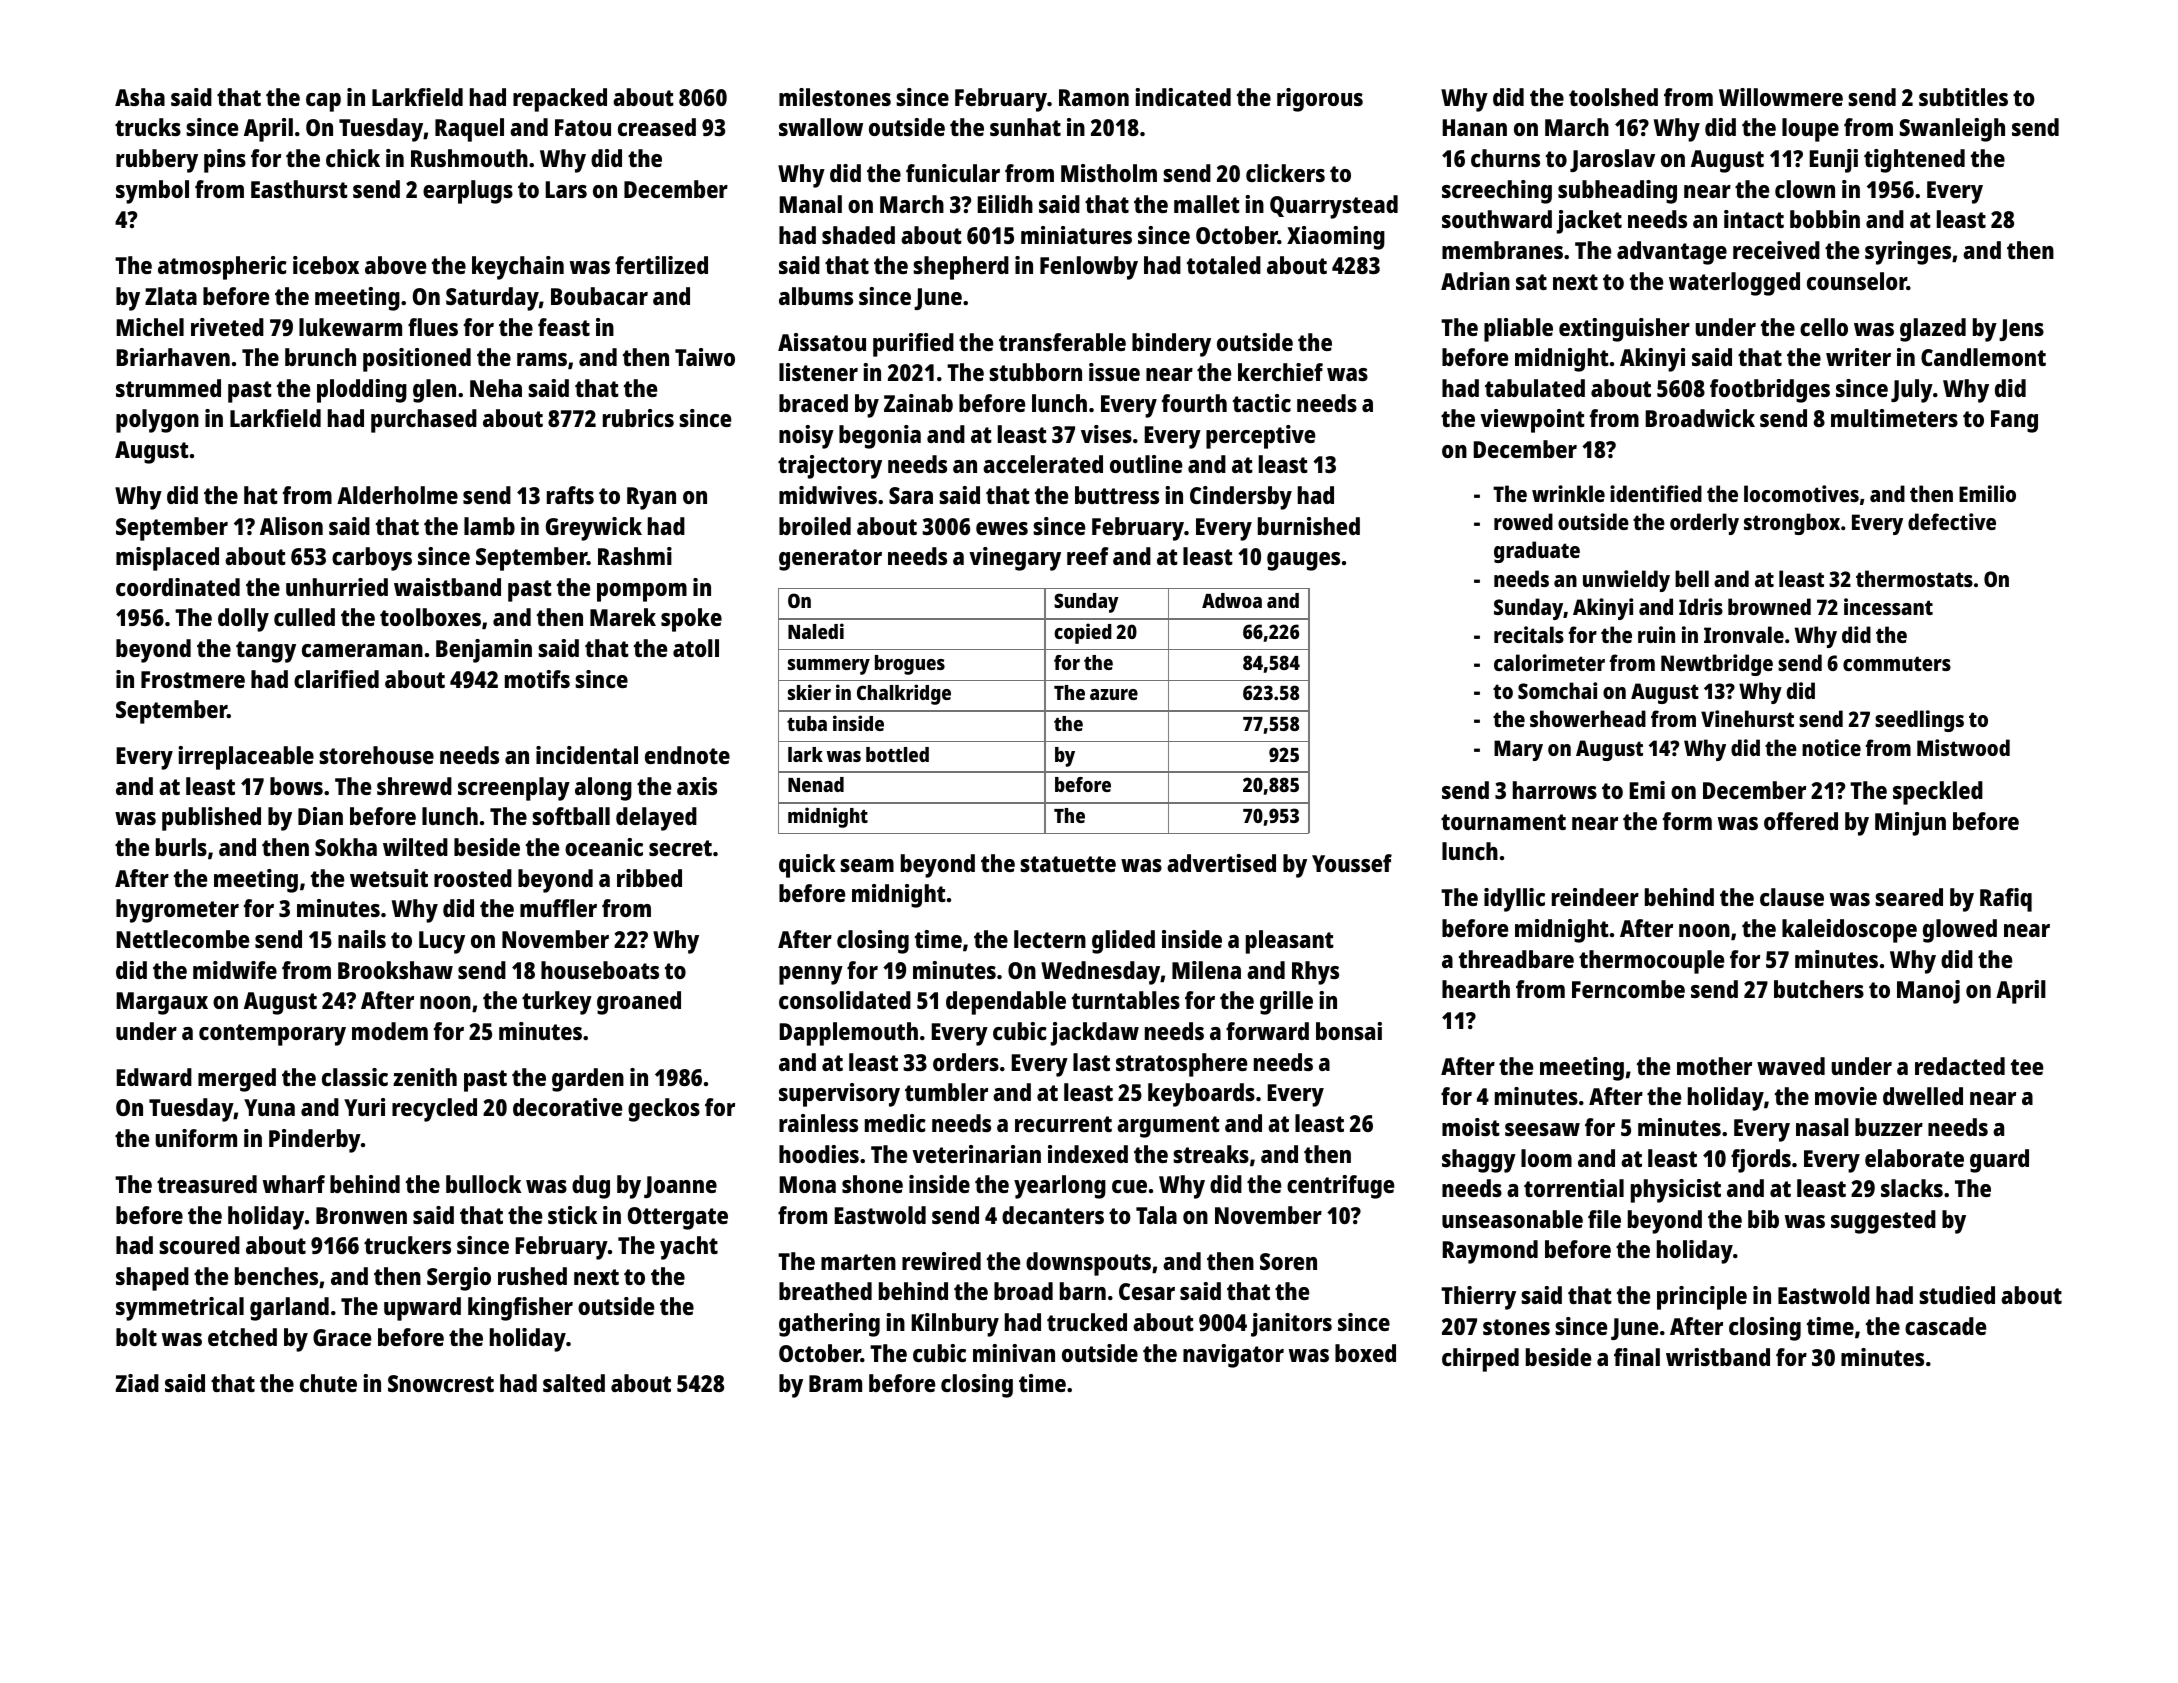 The image size is (2178, 1683). Describe the element at coordinates (815, 526) in the document. I see `broiled` at that location.
